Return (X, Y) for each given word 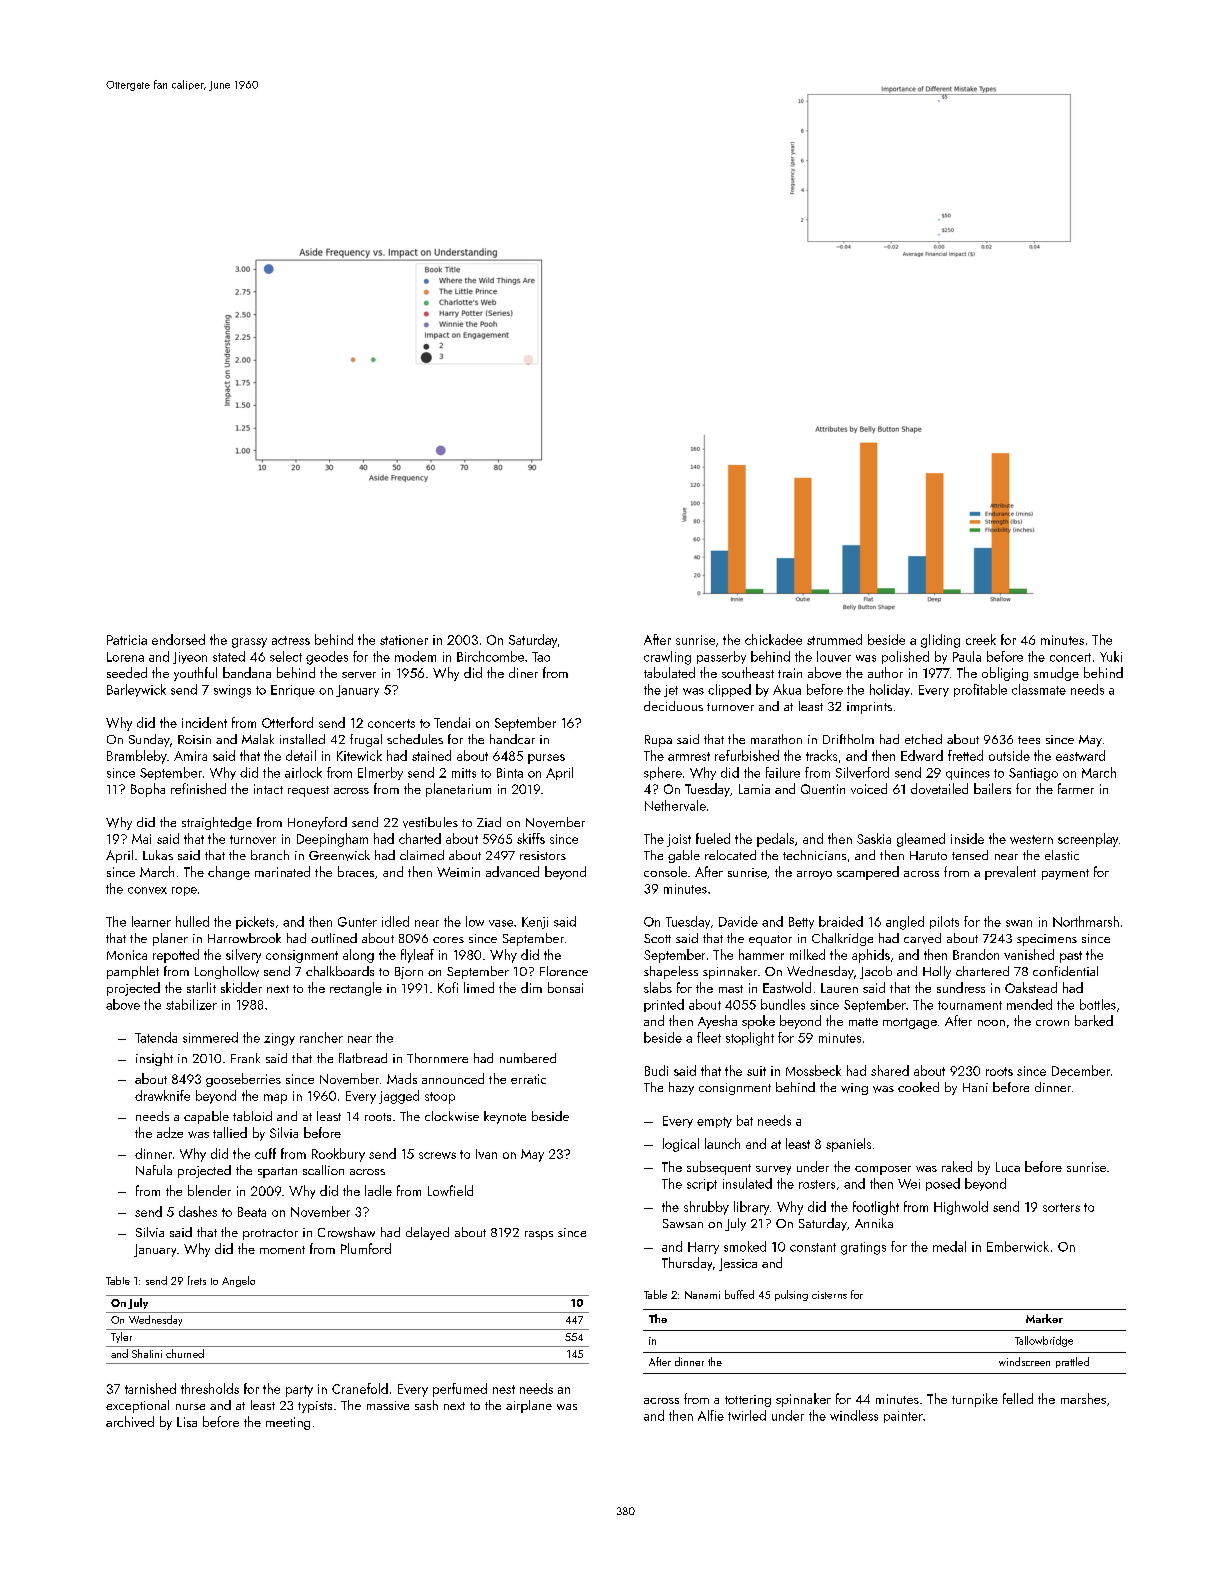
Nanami (702, 1295)
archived (130, 1421)
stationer (404, 640)
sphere (663, 773)
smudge (1056, 674)
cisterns (829, 1295)
